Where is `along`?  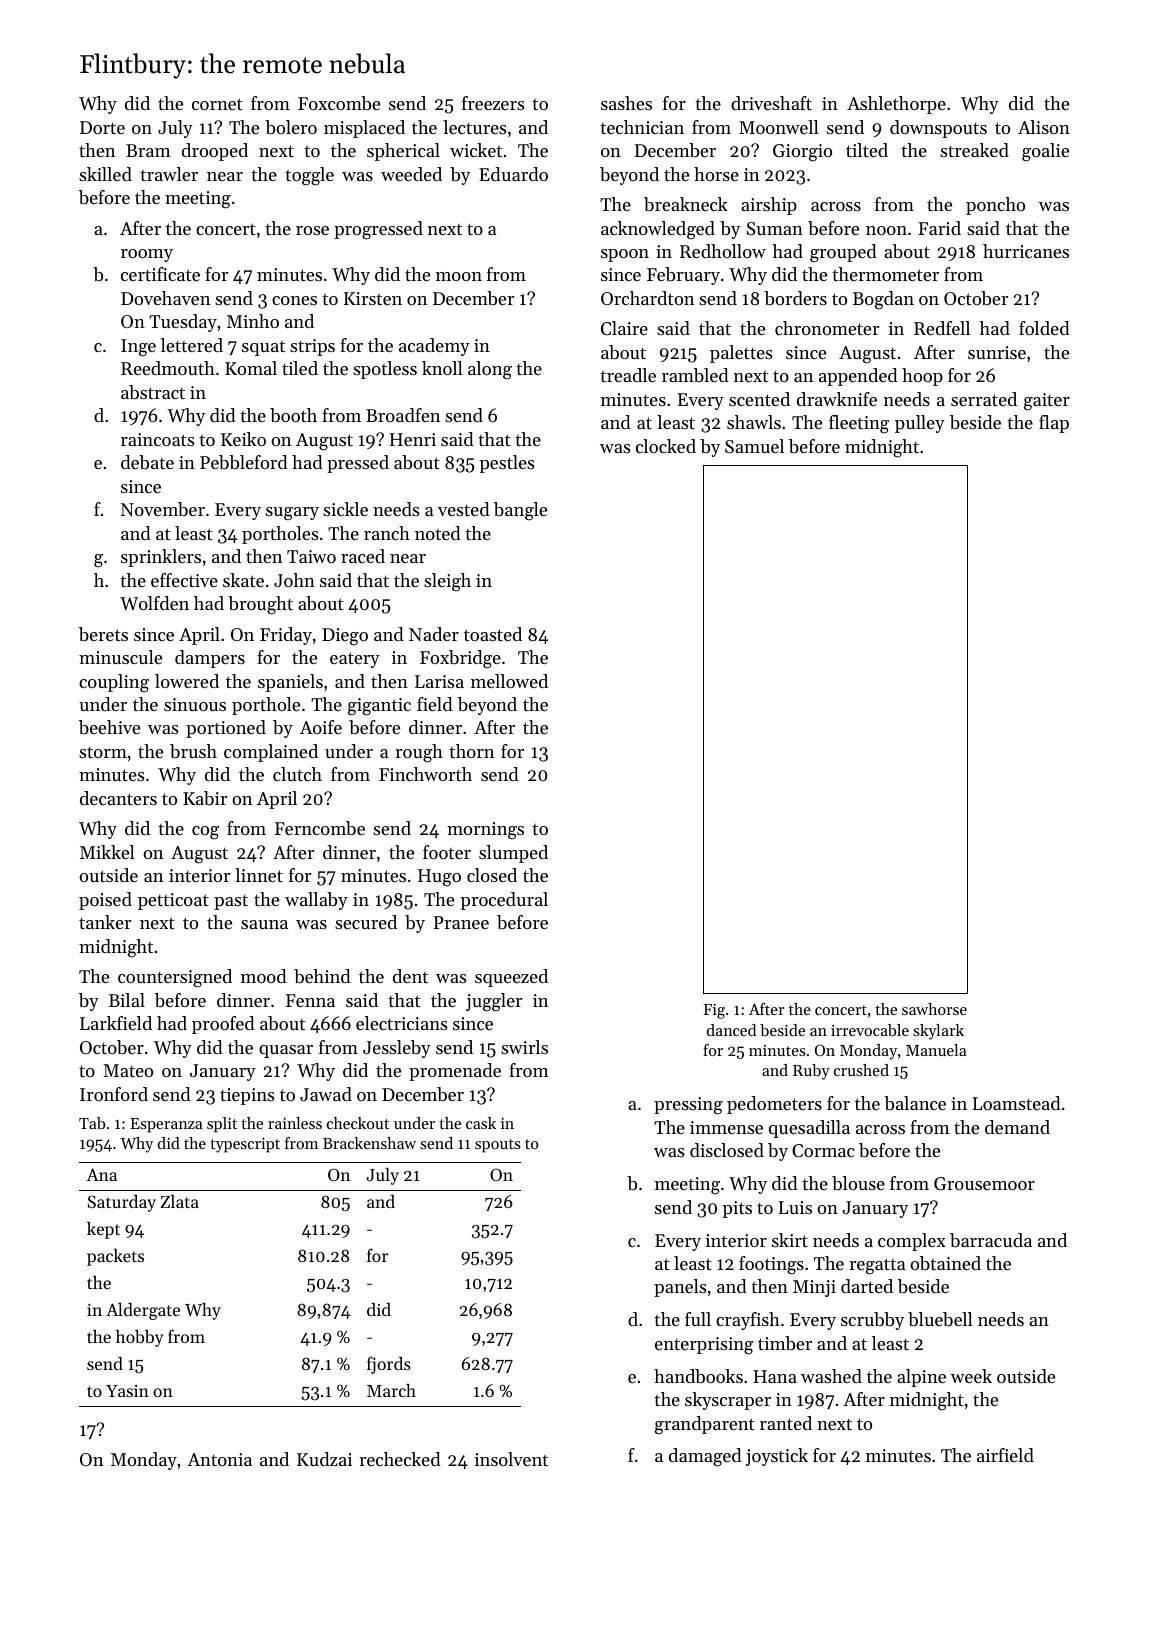 along is located at coordinates (490, 370).
